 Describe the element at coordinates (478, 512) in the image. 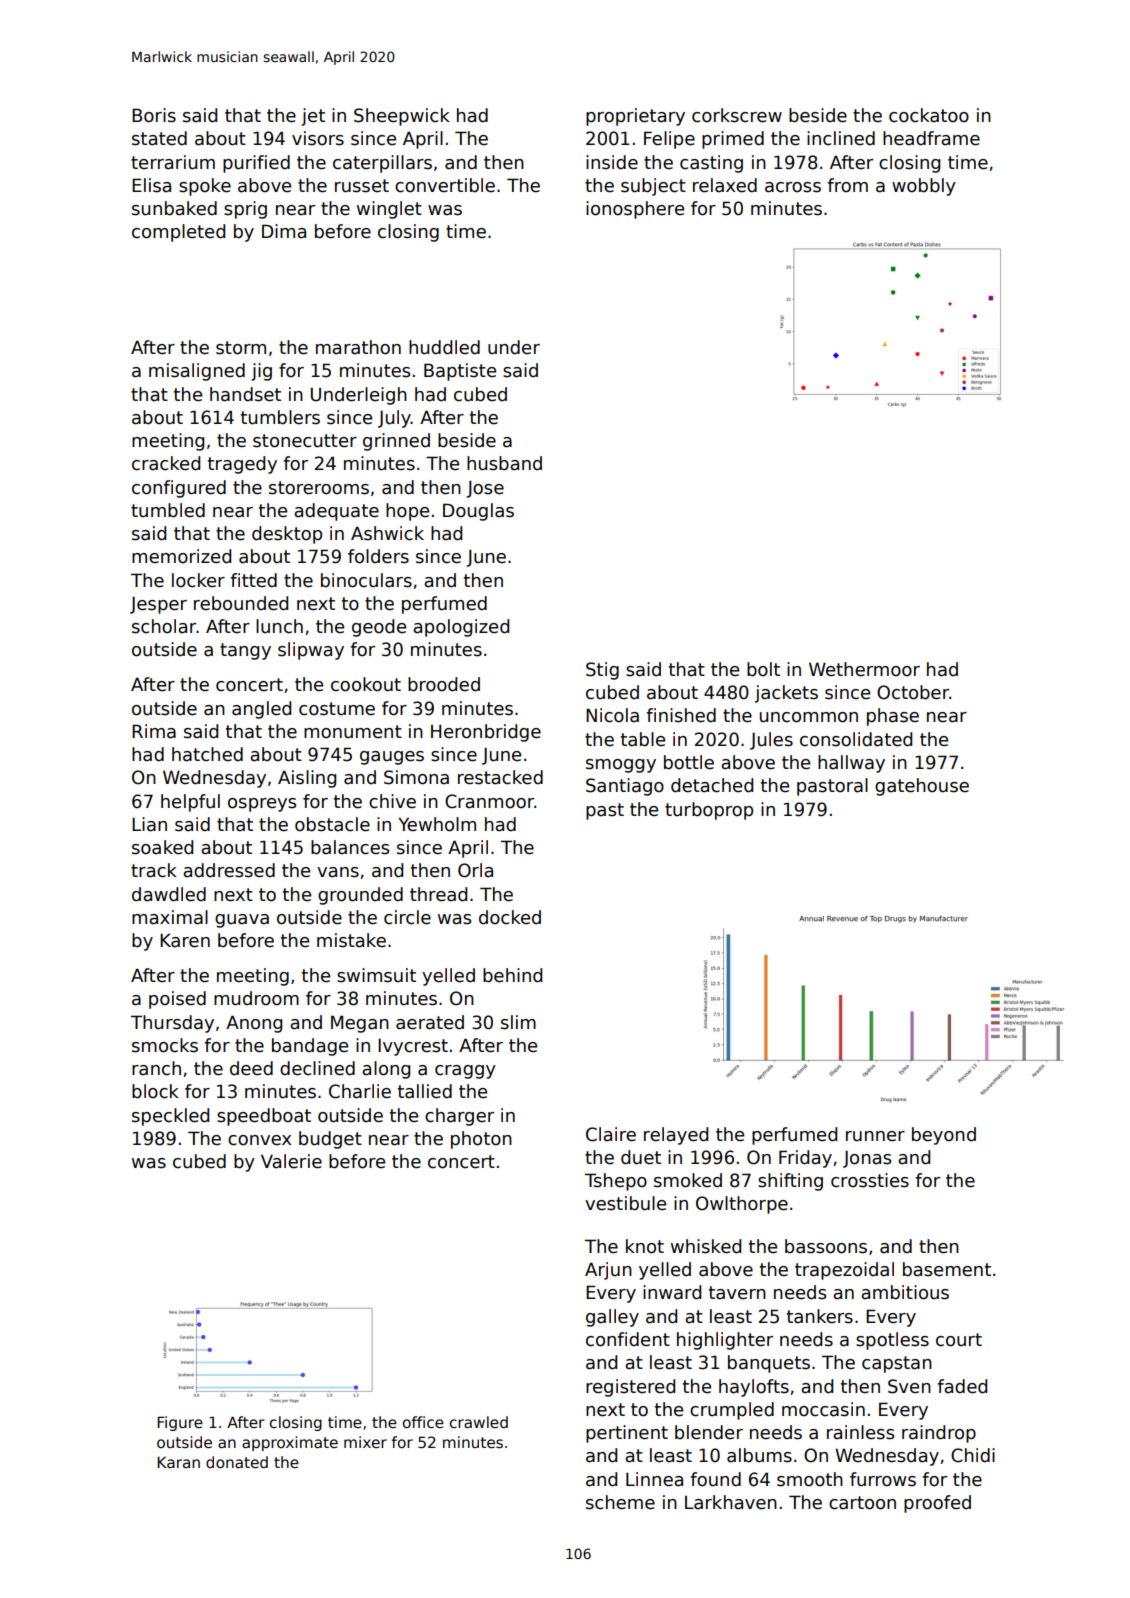

I see `Douglas` at that location.
